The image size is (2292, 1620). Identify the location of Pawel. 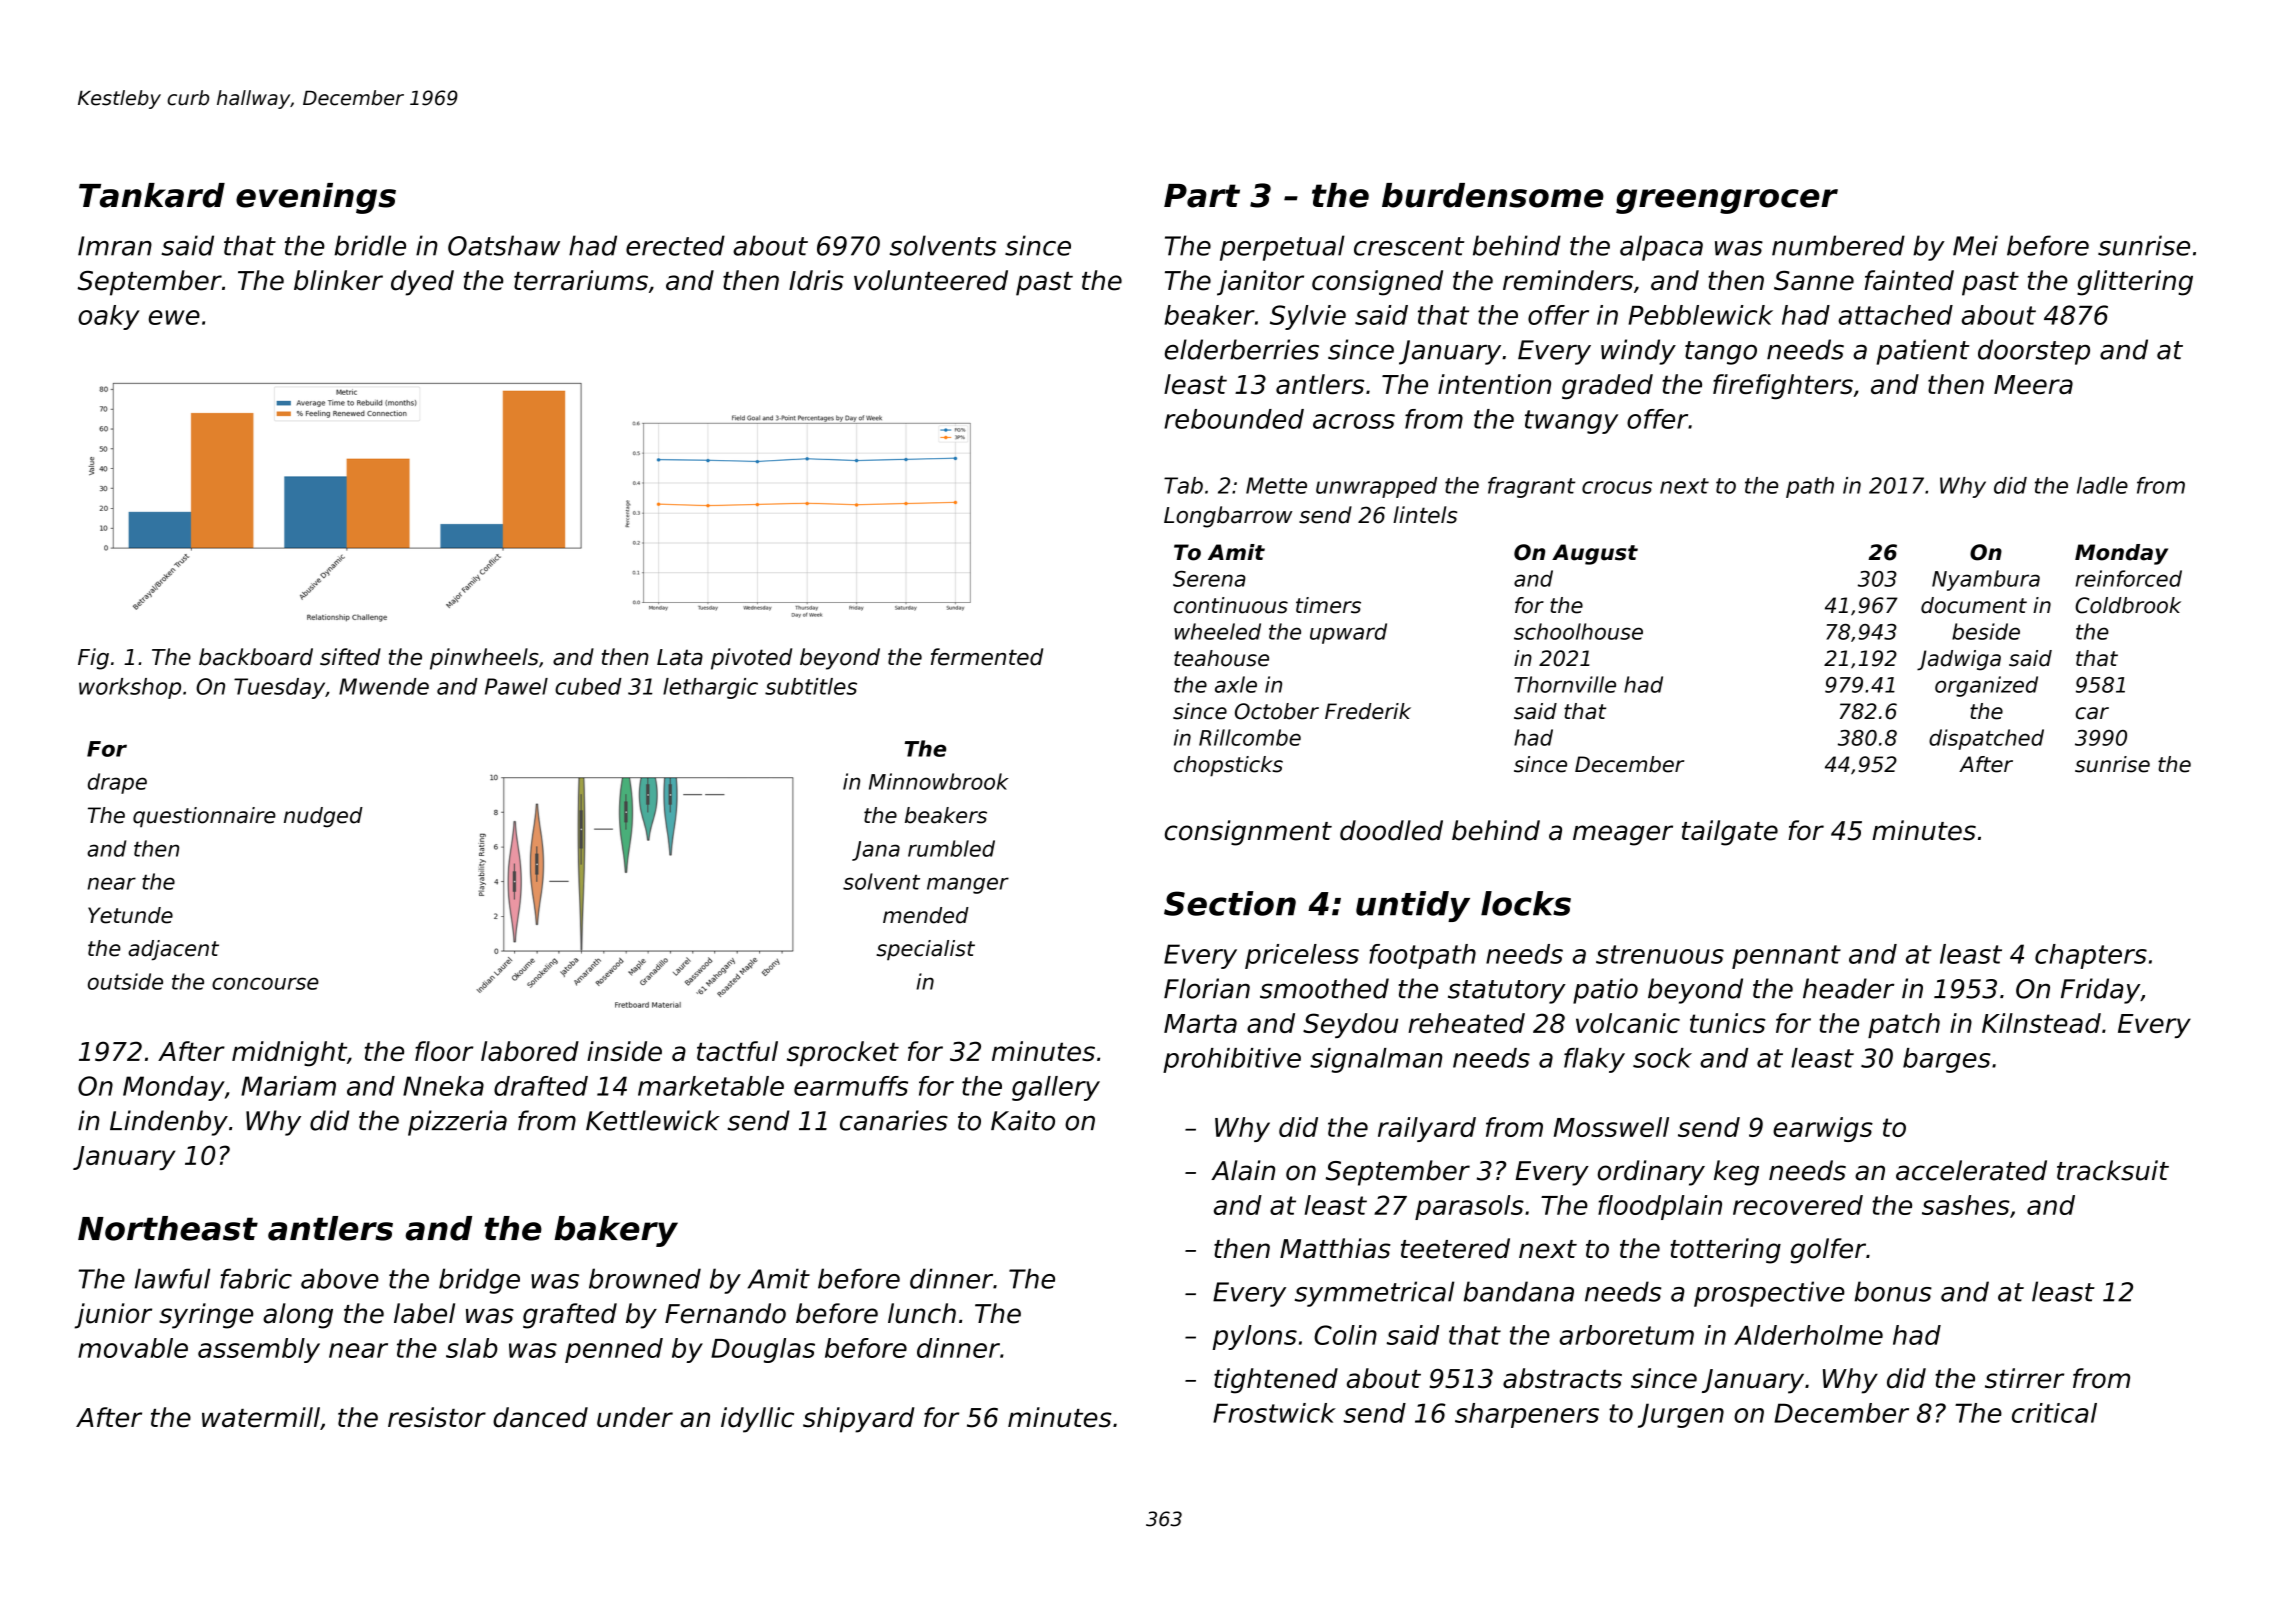
(516, 686).
